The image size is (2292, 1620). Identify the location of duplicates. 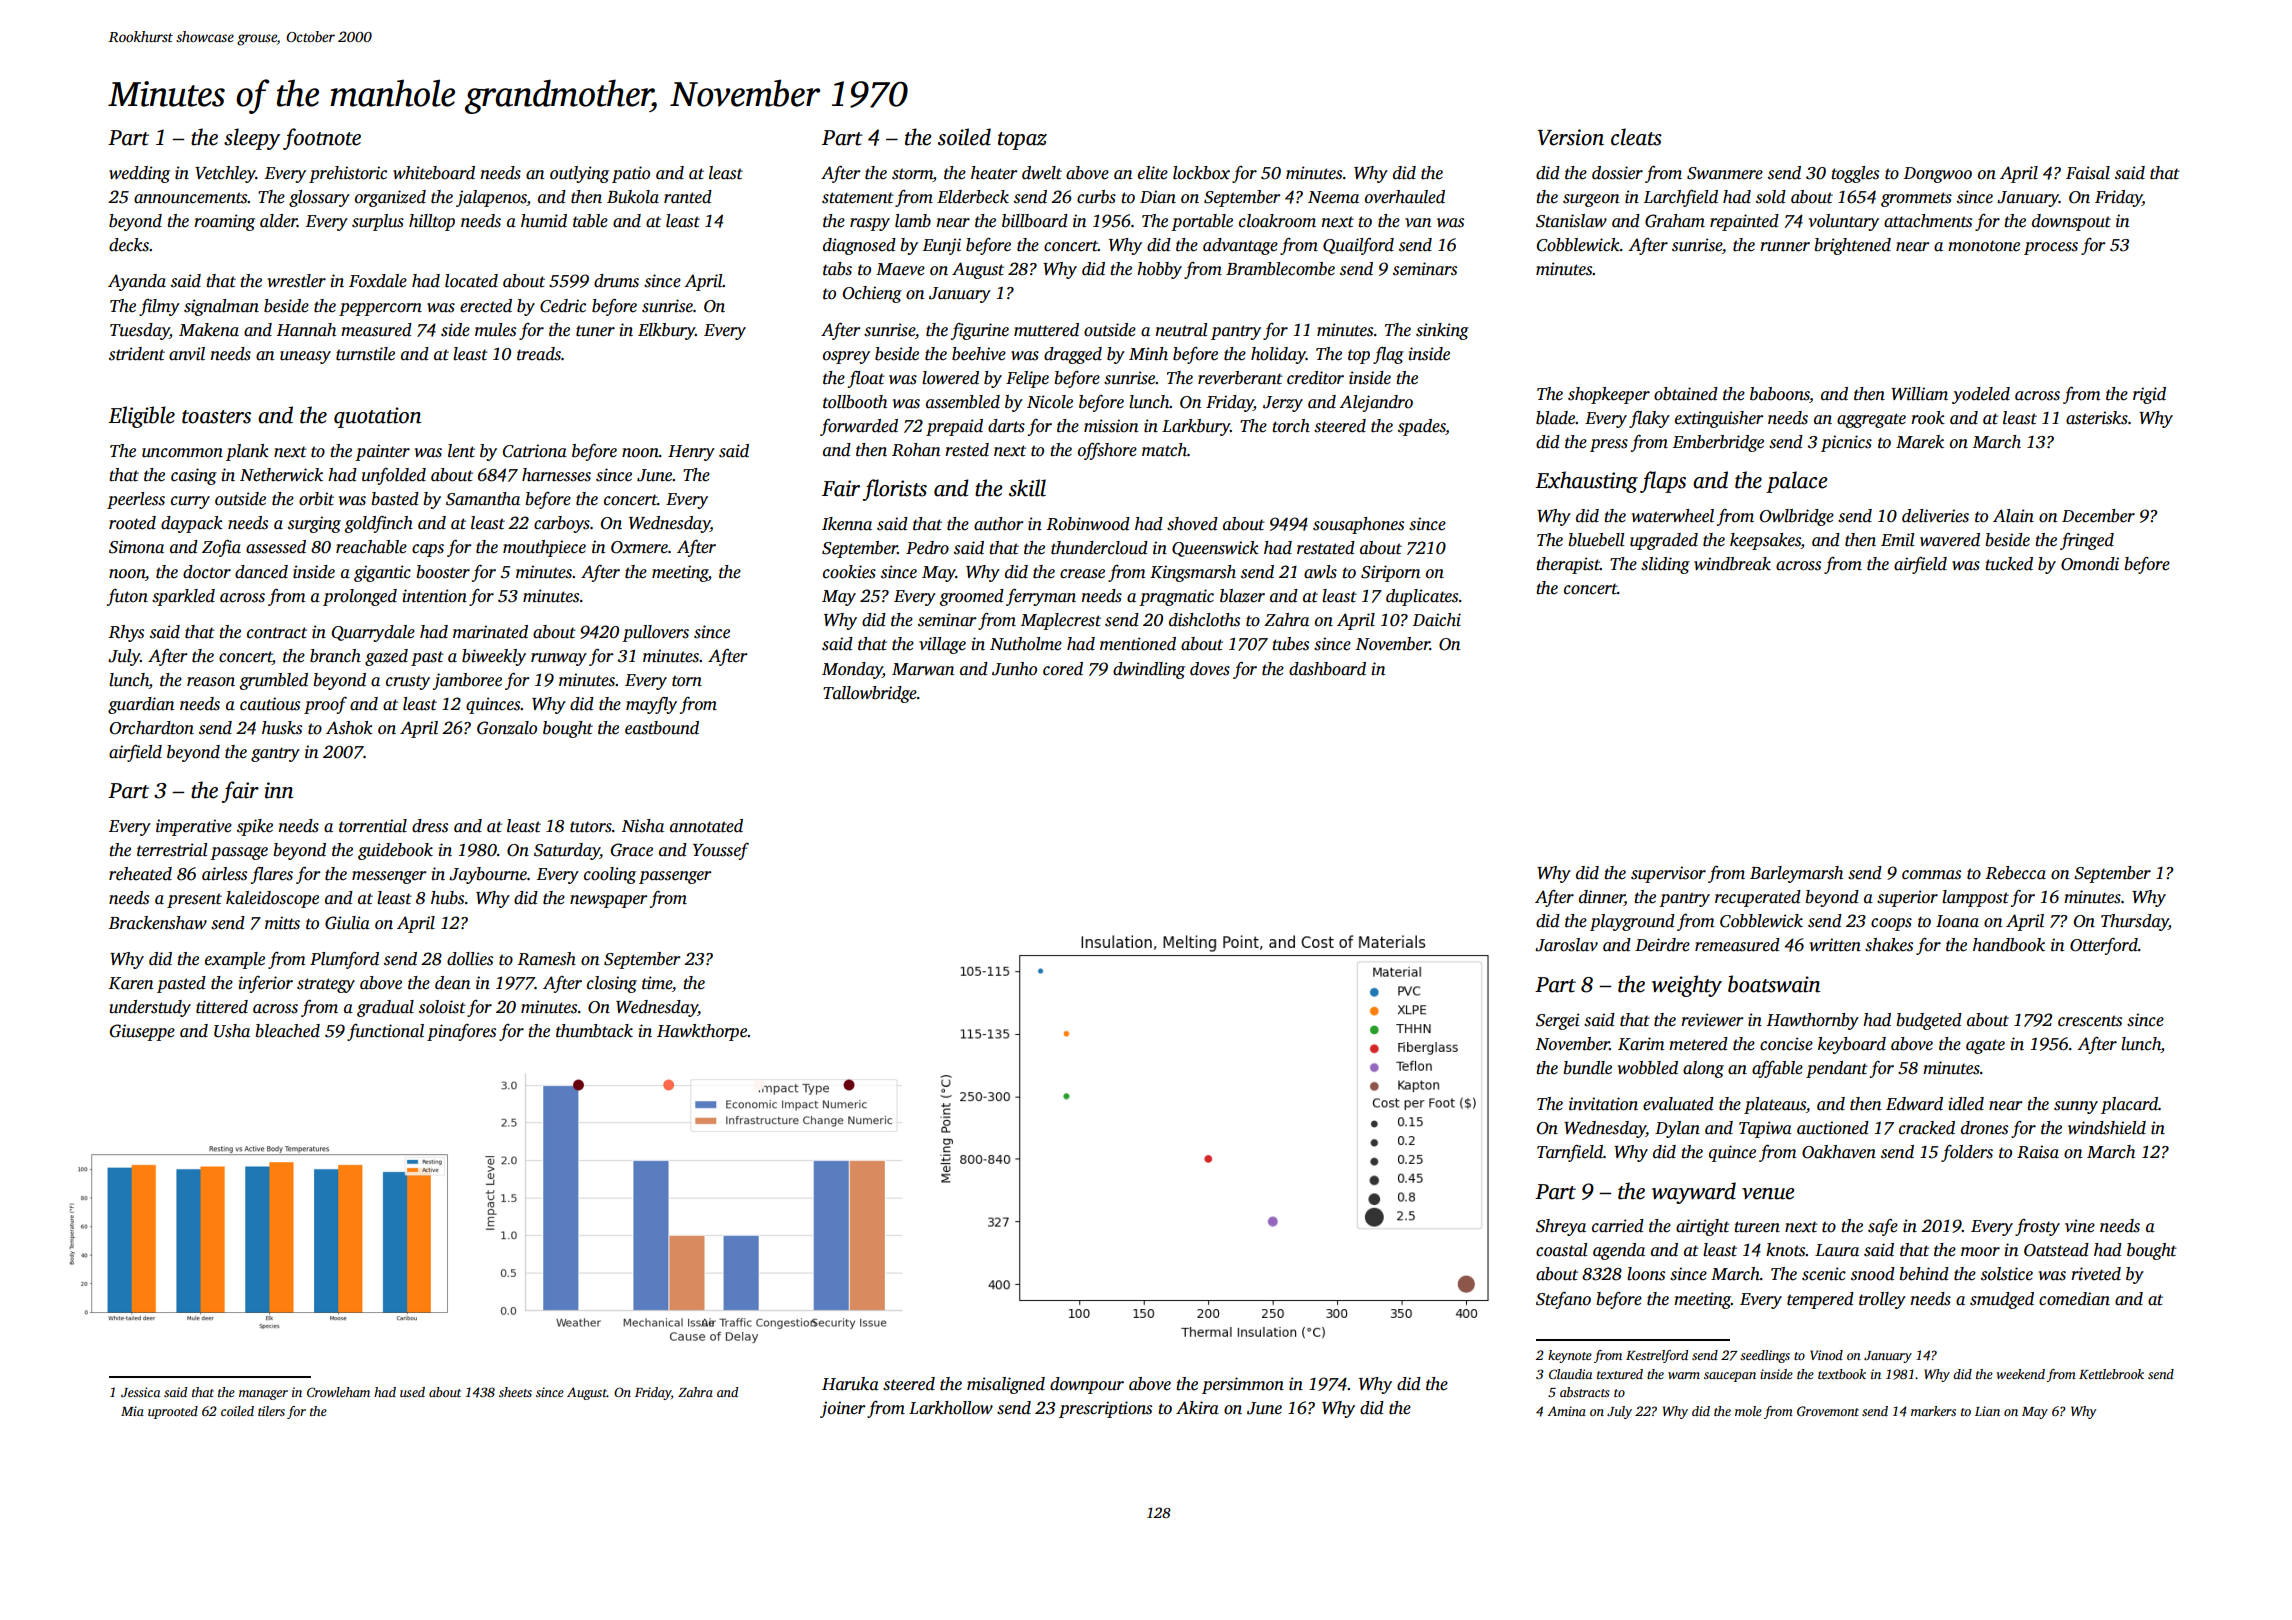
(1422, 597).
